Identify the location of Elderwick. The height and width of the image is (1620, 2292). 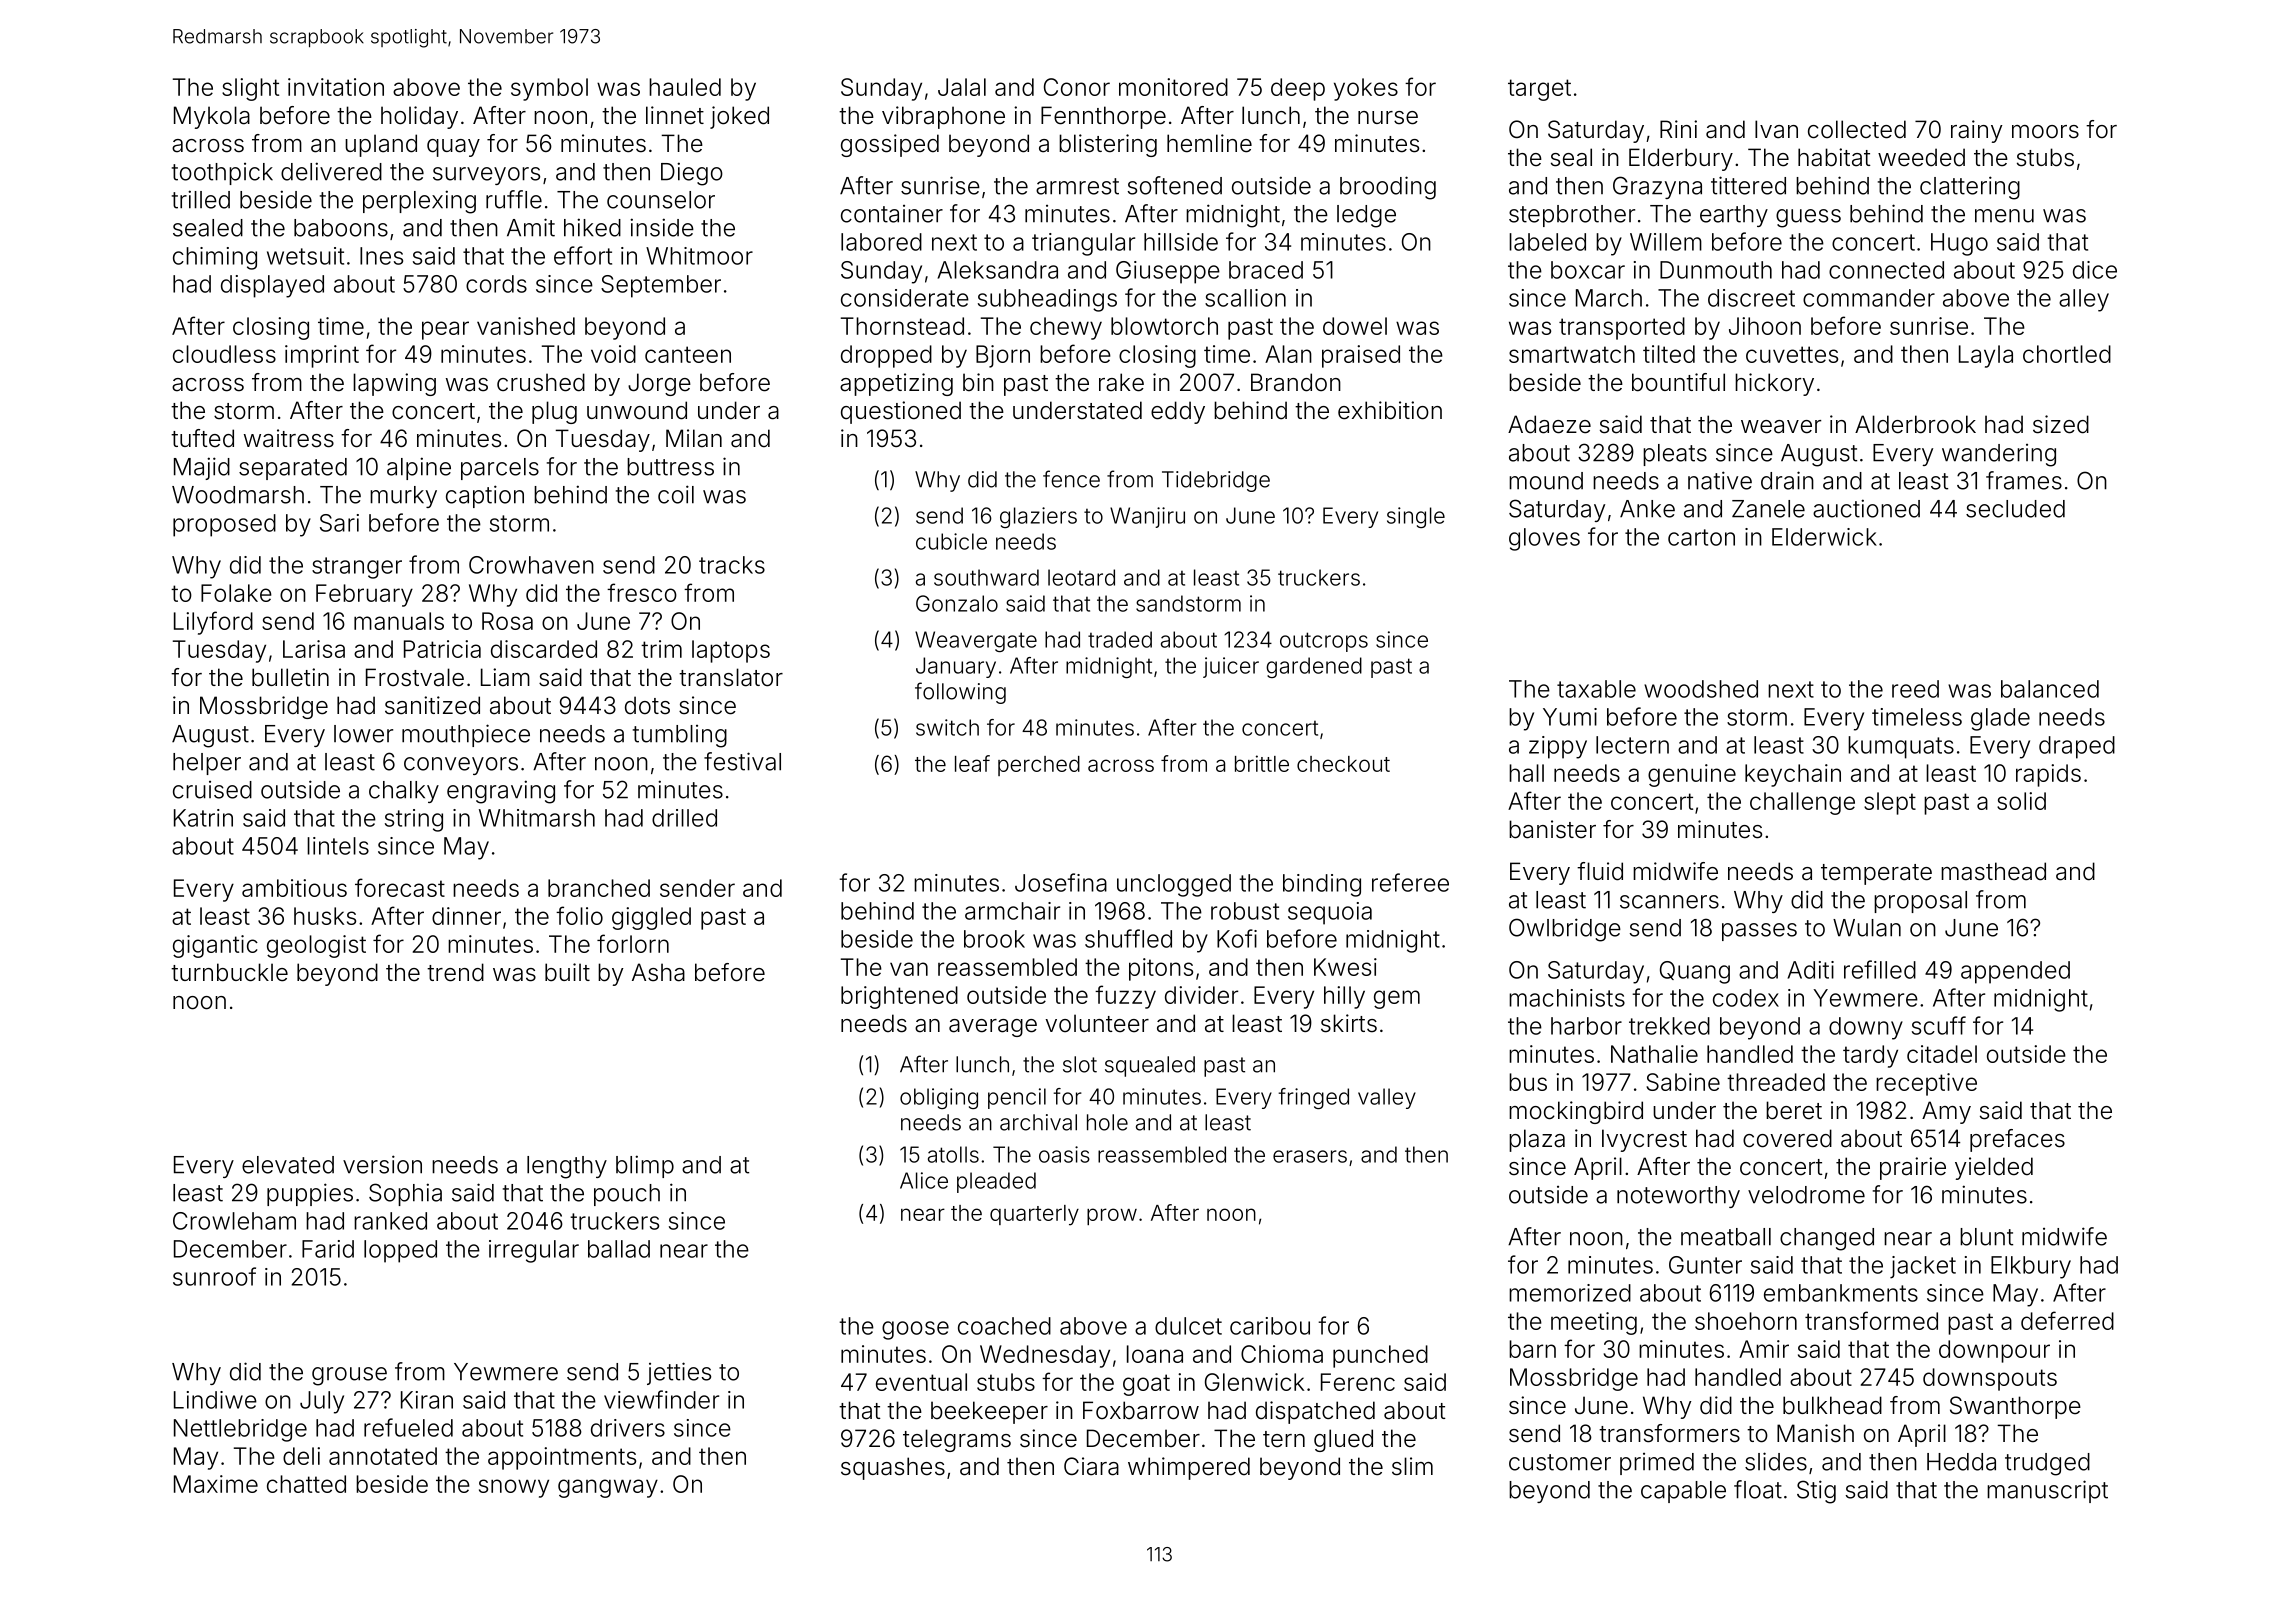
(1824, 537).
